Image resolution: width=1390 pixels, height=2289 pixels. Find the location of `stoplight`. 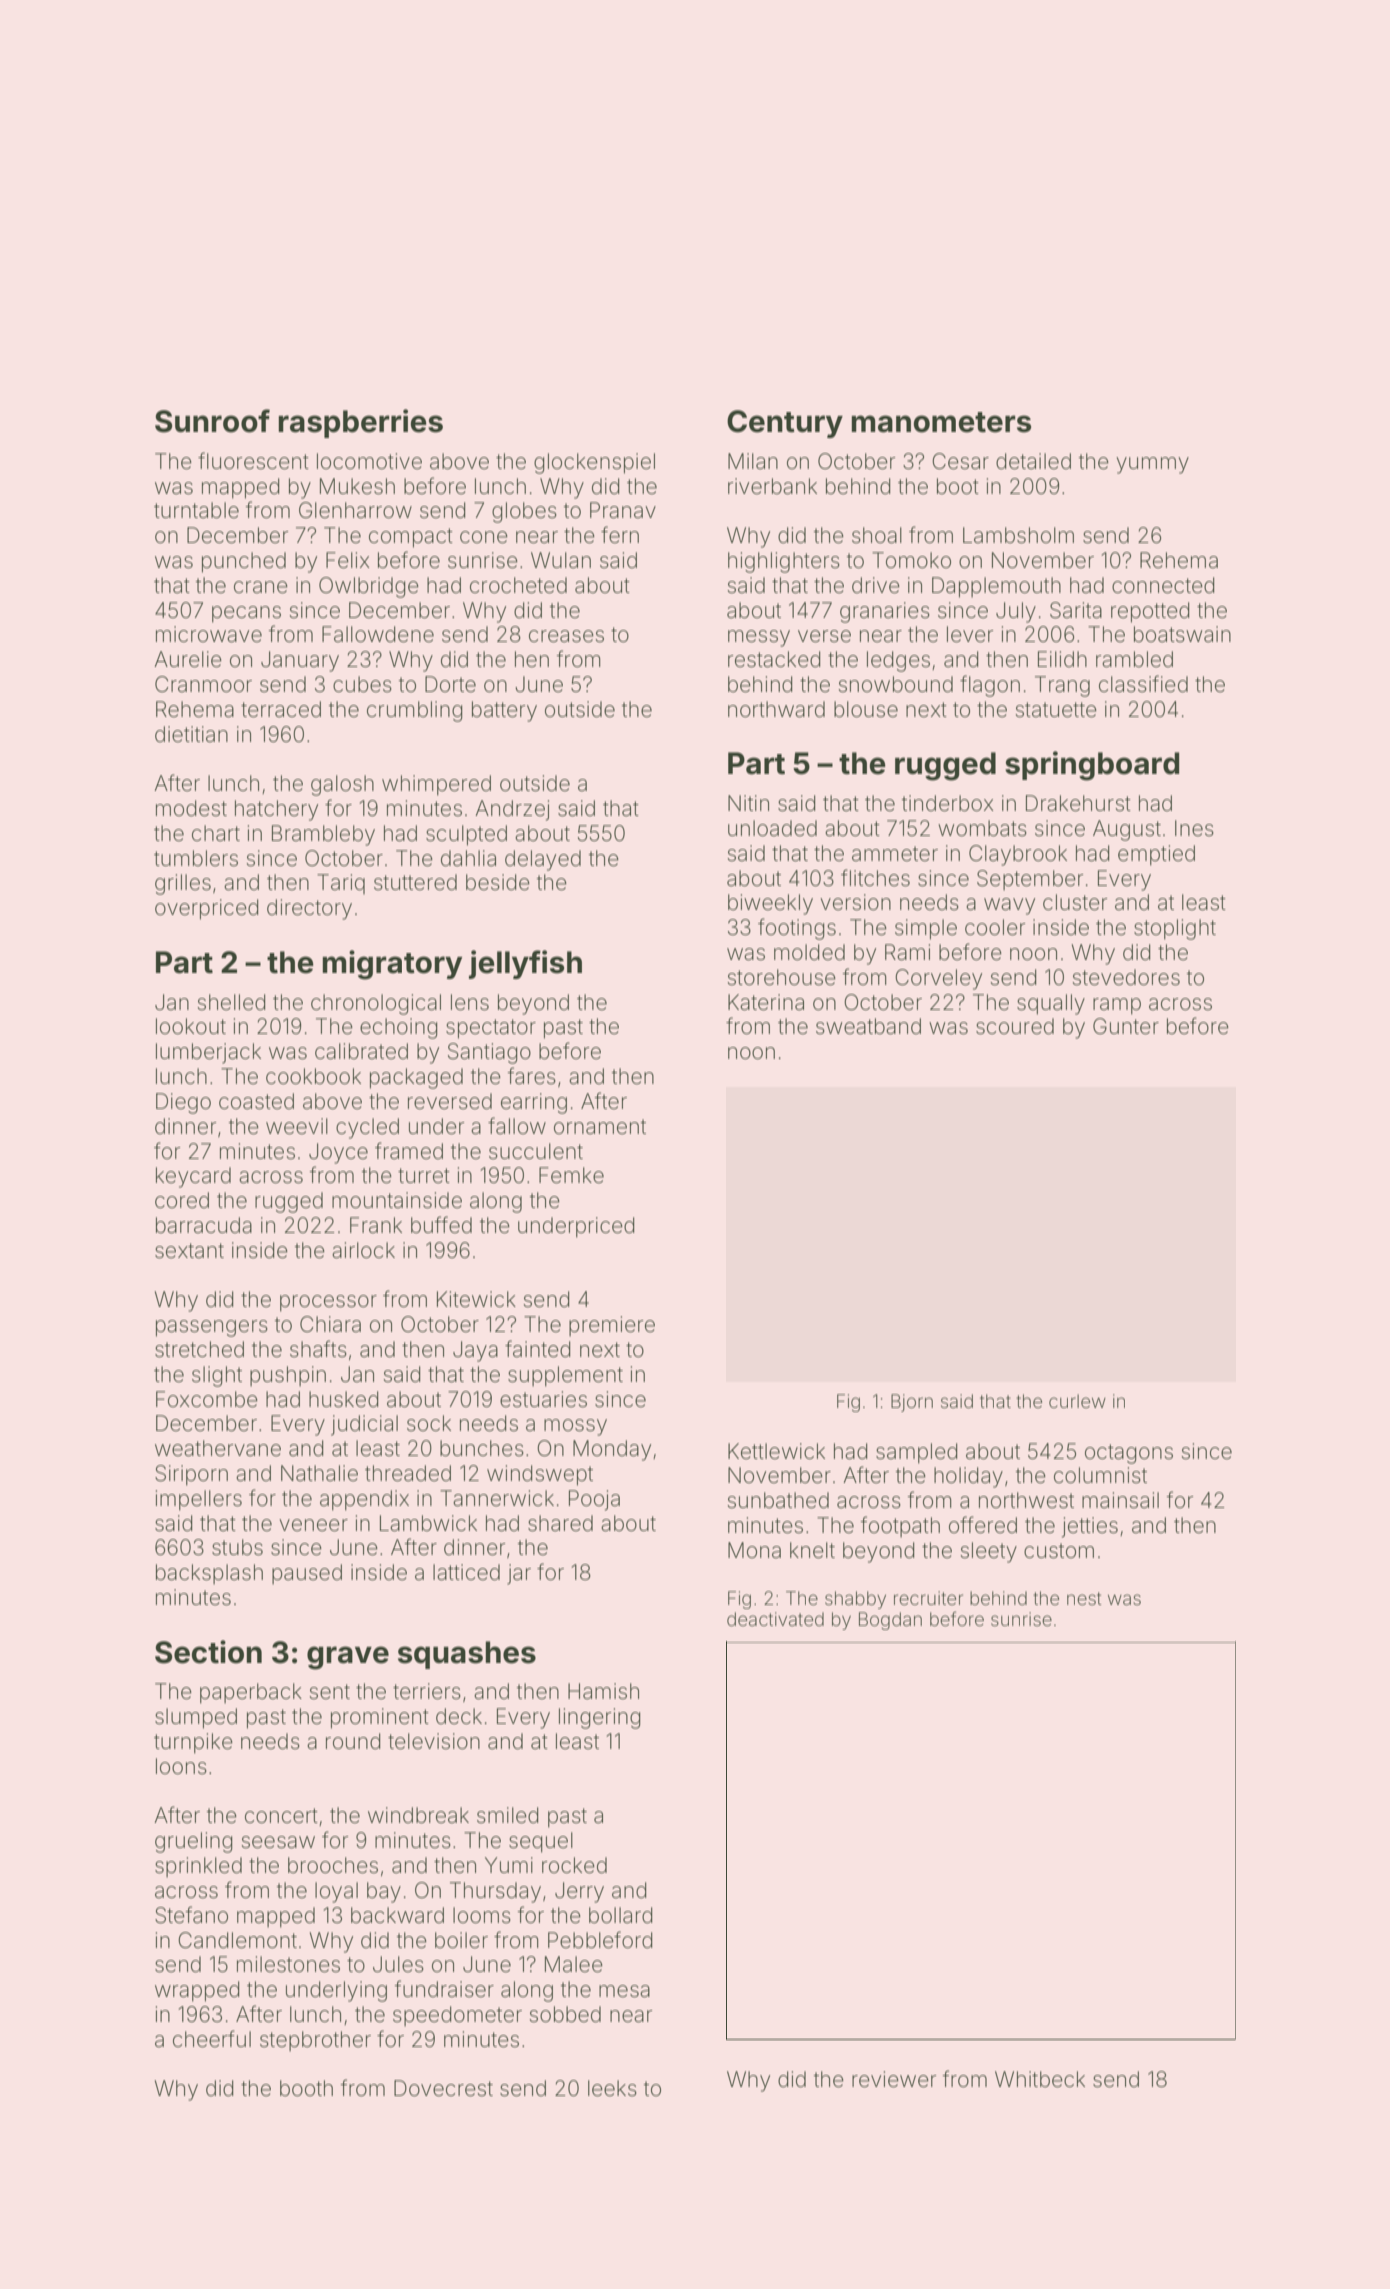

stoplight is located at coordinates (1175, 929).
